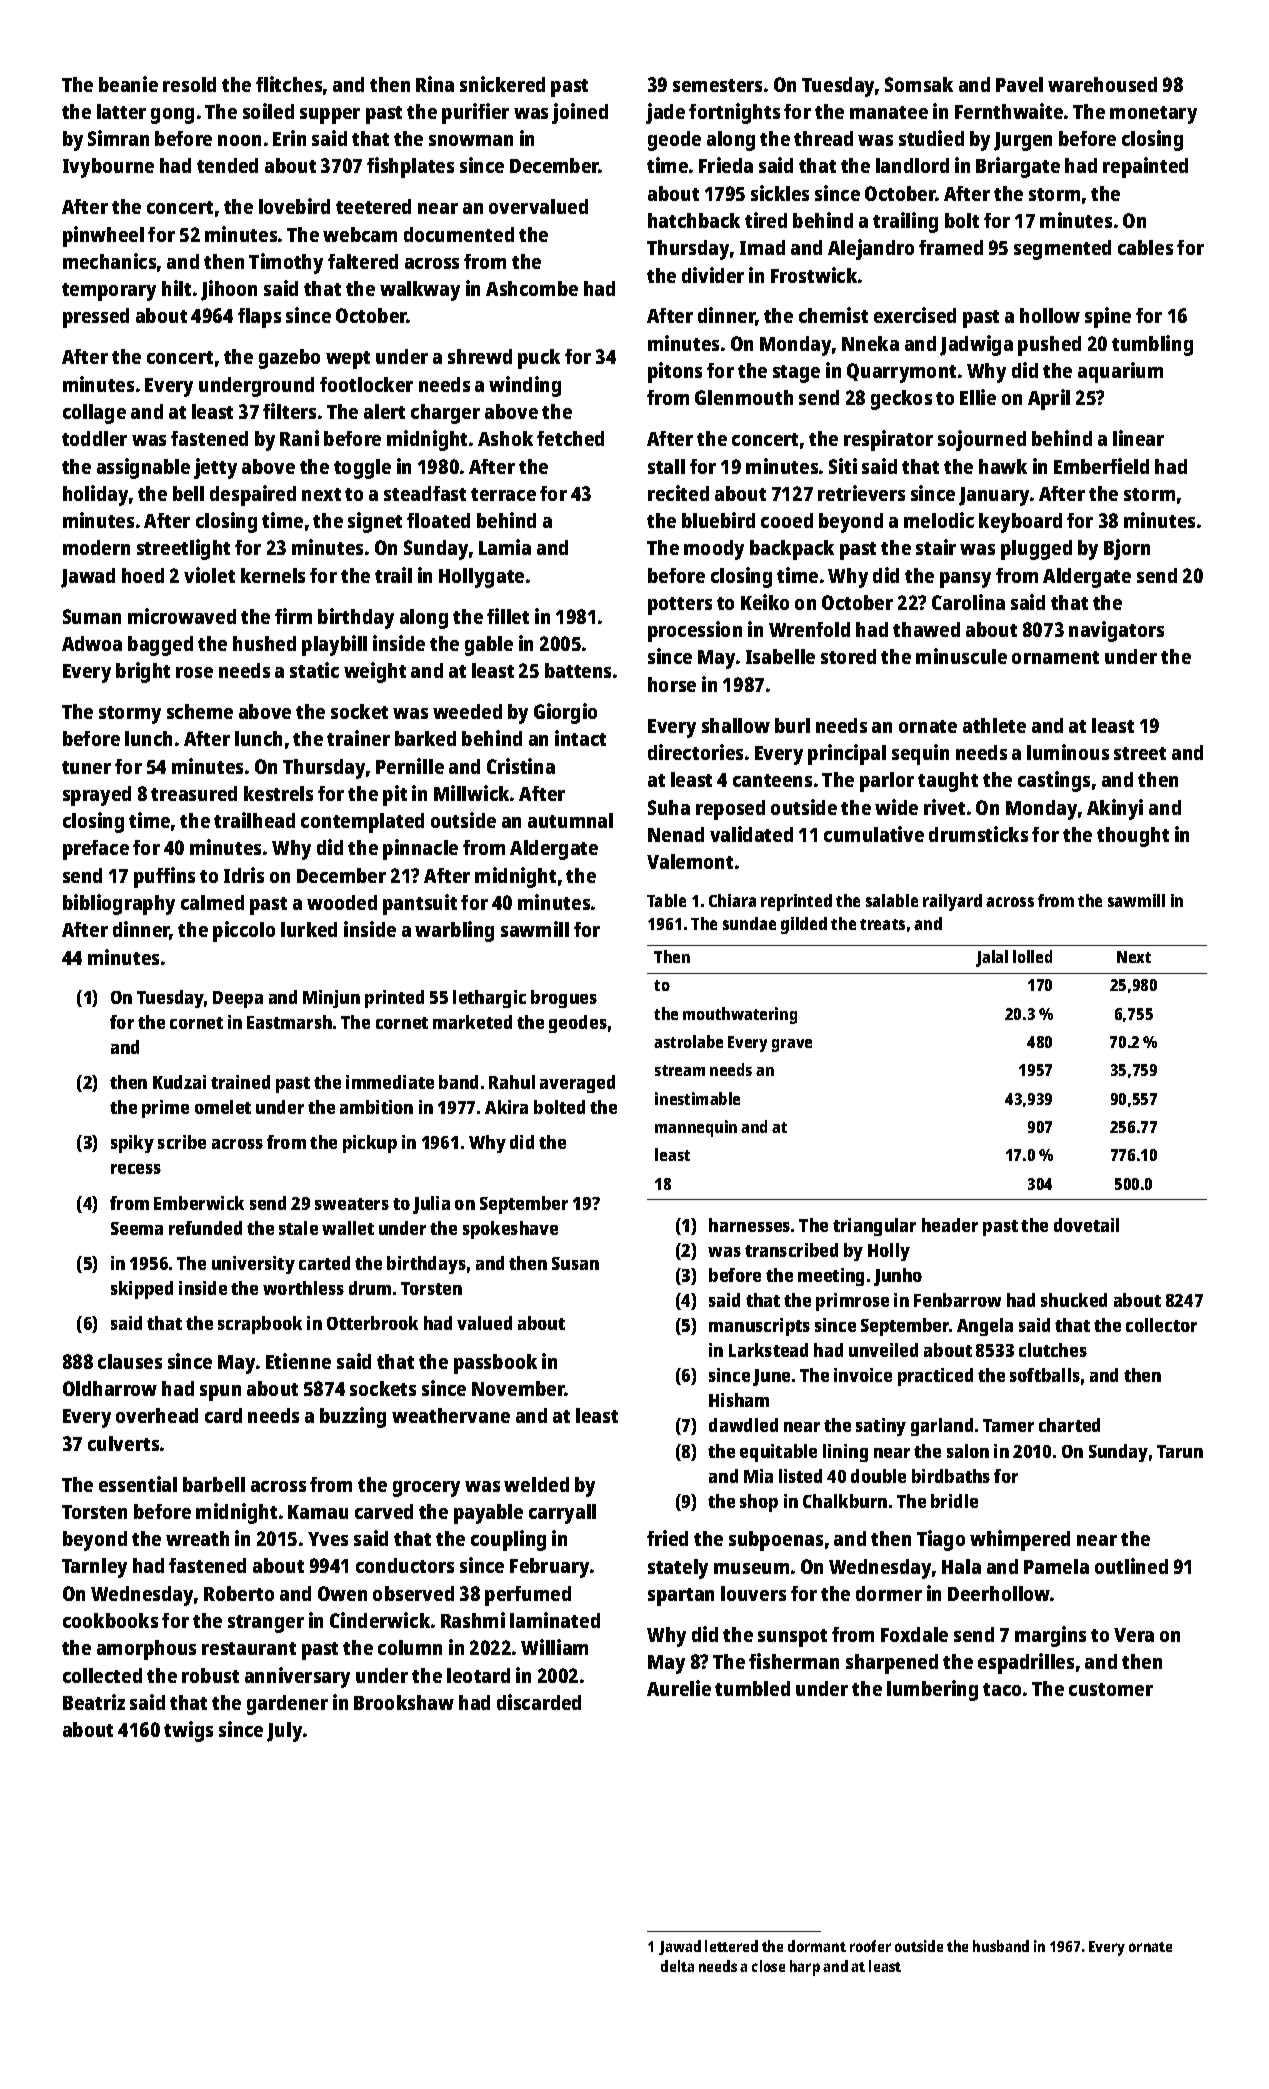  What do you see at coordinates (1116, 631) in the screenshot?
I see `navigators` at bounding box center [1116, 631].
